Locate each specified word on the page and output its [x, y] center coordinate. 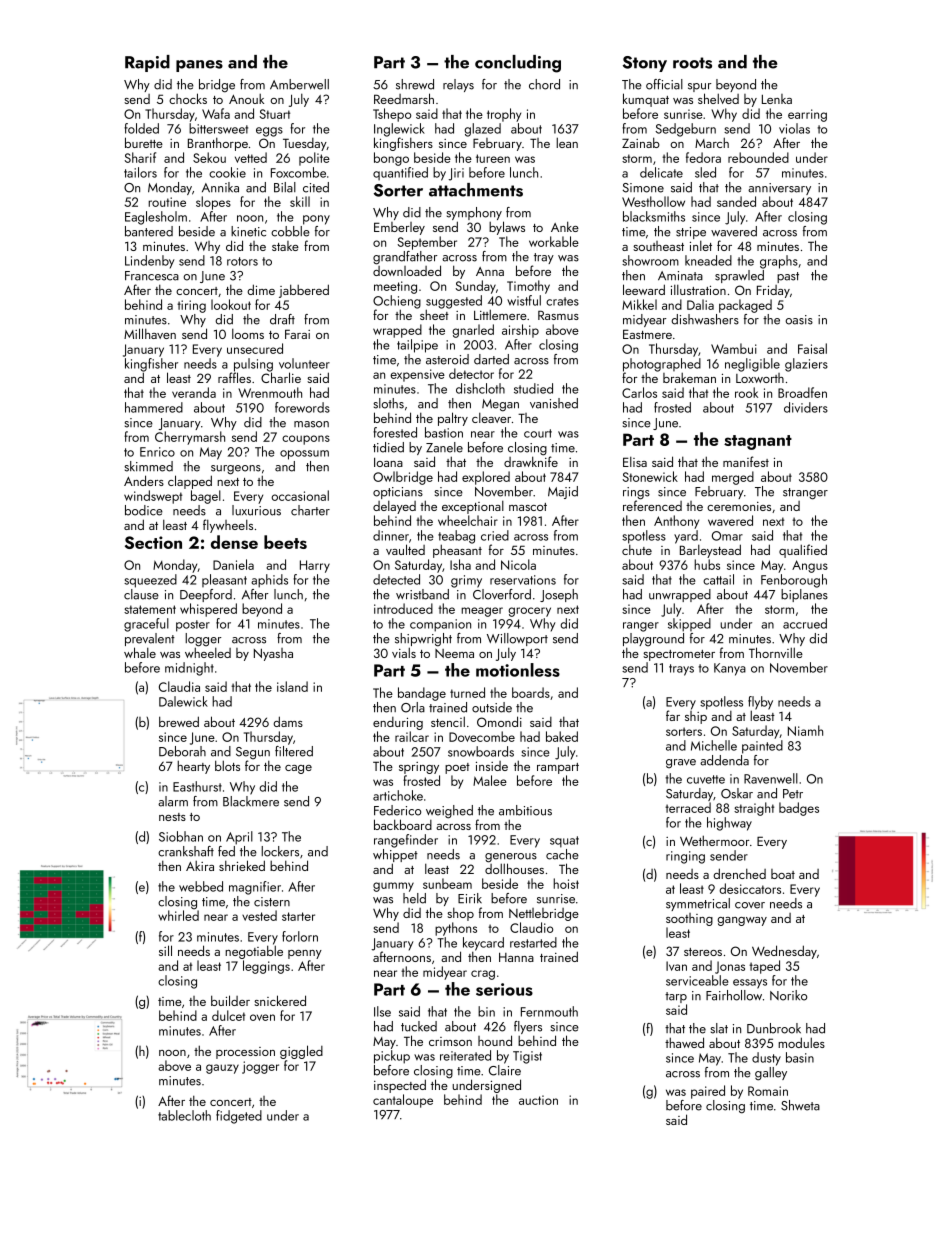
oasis [799, 320]
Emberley [399, 228]
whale [140, 652]
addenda [724, 760]
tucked [419, 1026]
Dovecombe [482, 736]
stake [285, 246]
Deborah [182, 751]
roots [692, 63]
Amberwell [299, 84]
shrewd [415, 84]
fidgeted [239, 1117]
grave [681, 764]
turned [467, 692]
